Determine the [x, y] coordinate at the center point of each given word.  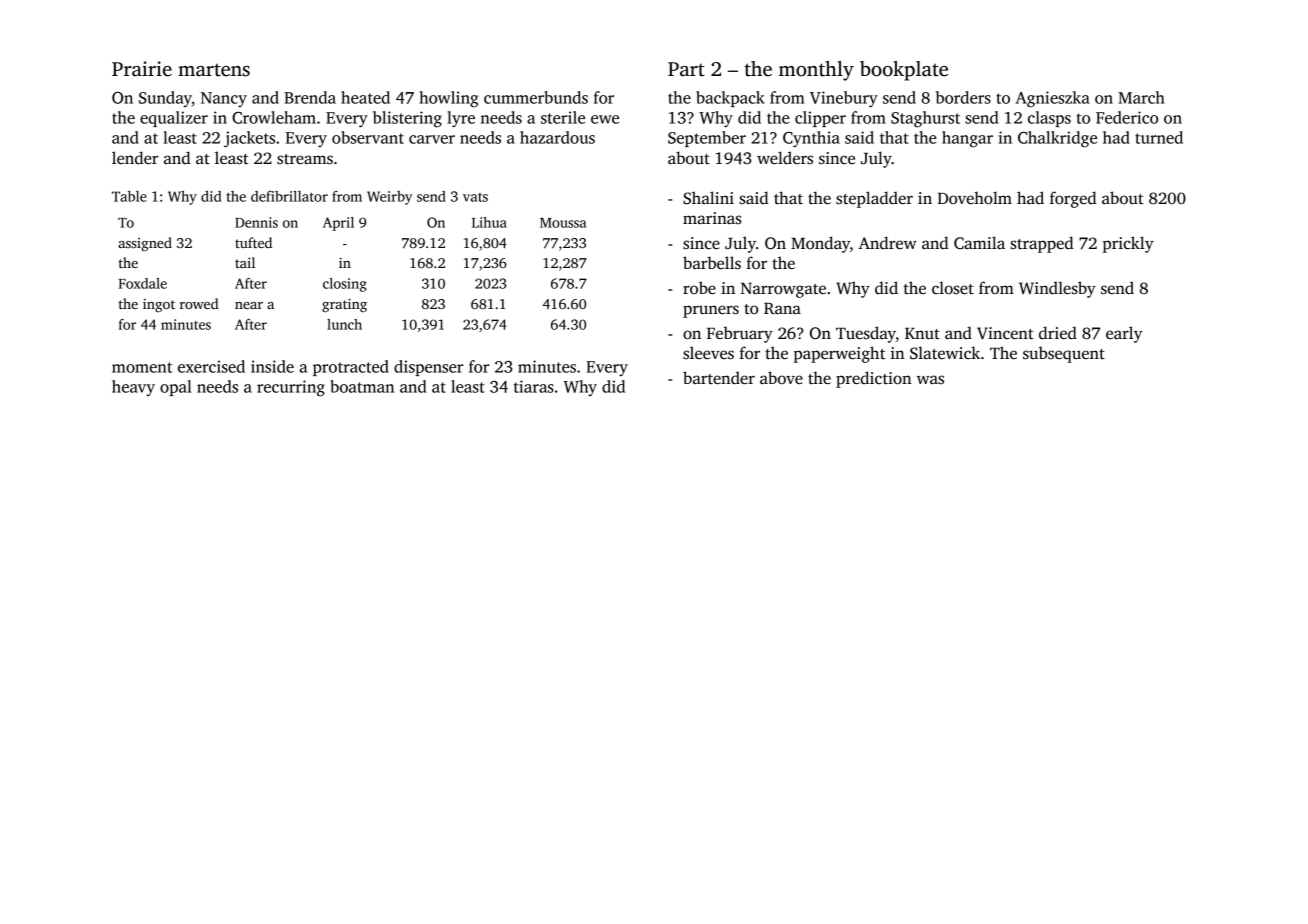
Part [686, 69]
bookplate [904, 71]
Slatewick [945, 353]
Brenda [310, 97]
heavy [133, 388]
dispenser [428, 368]
